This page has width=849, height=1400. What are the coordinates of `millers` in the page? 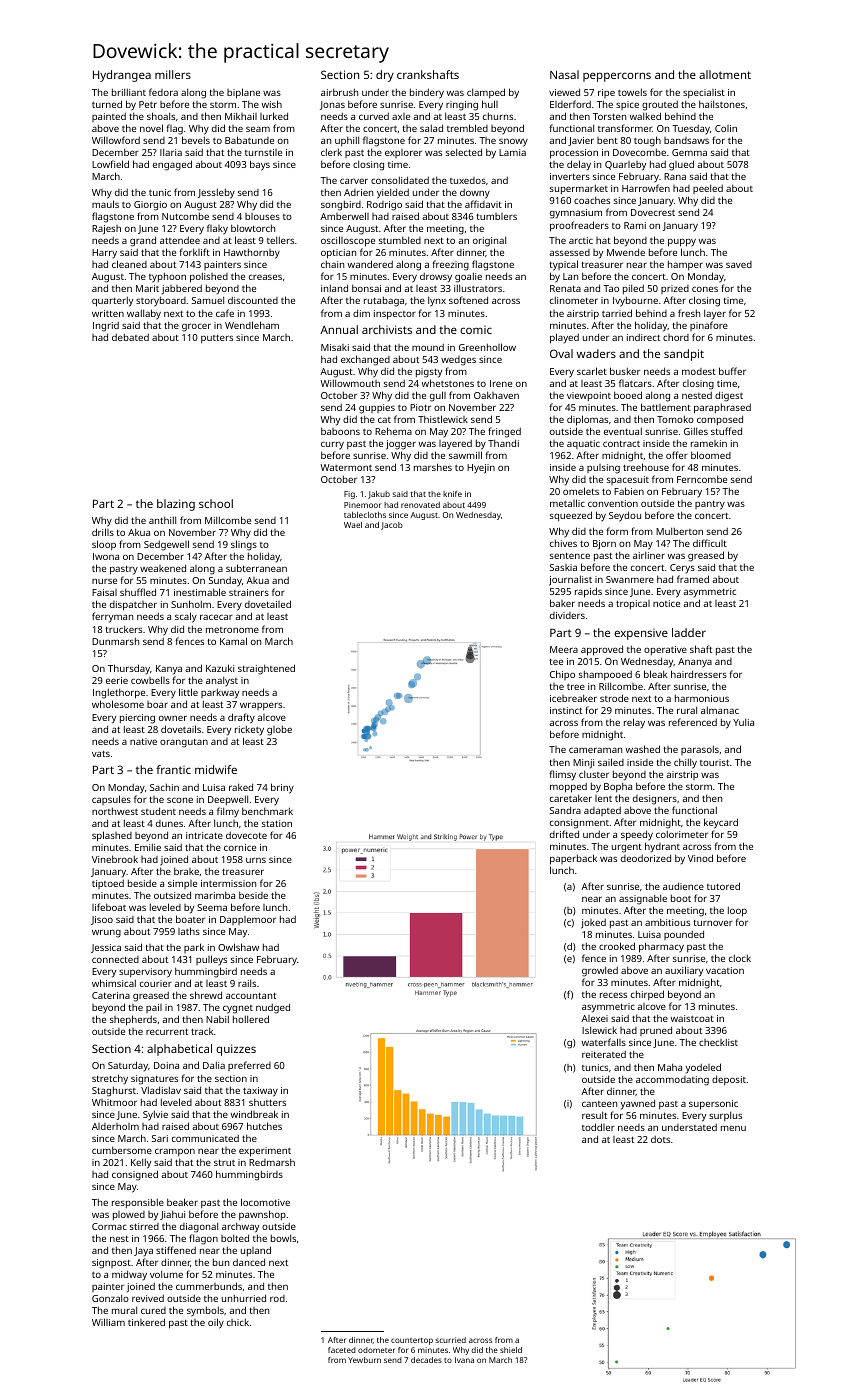 It's located at (173, 74).
